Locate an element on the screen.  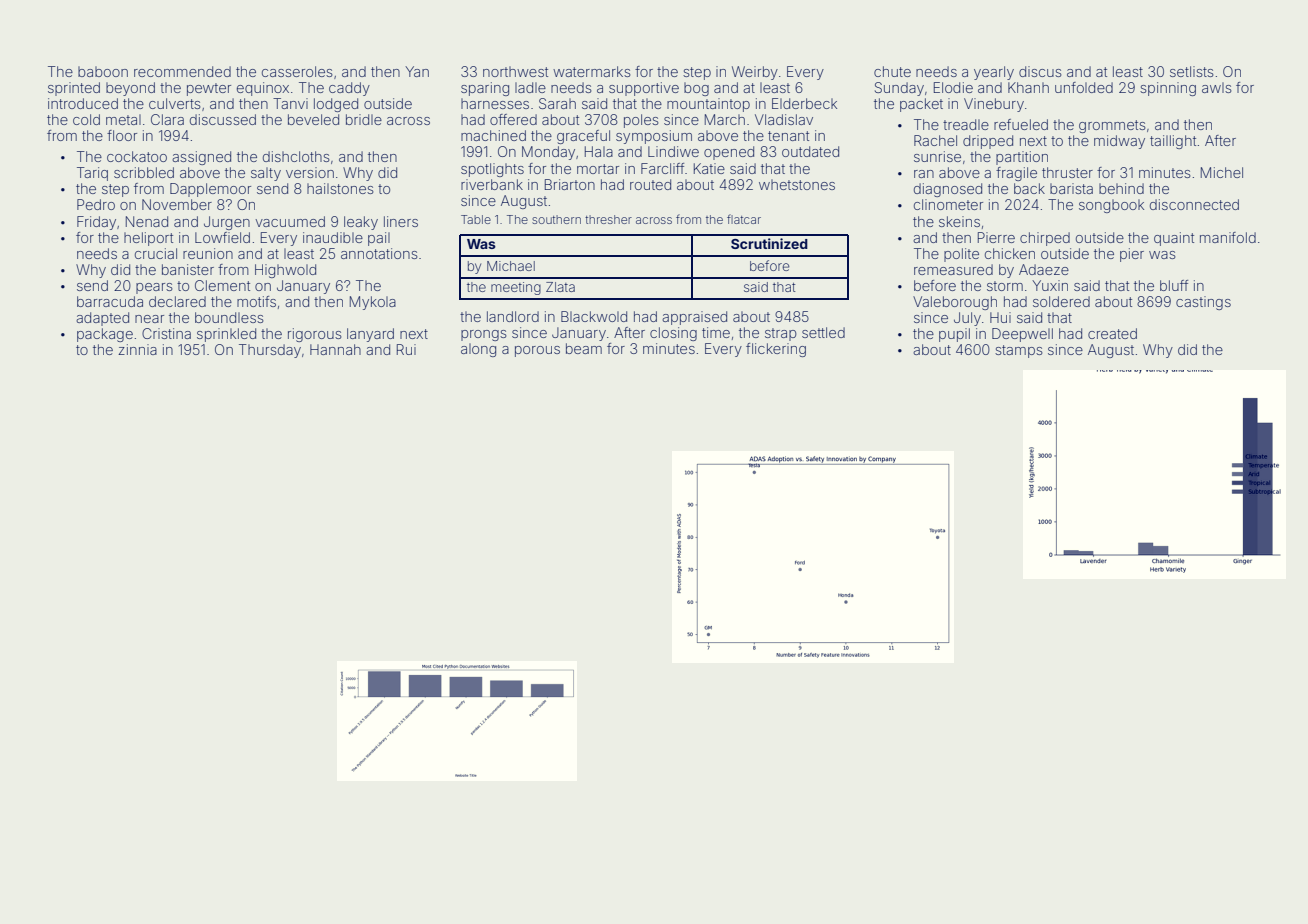
setlists is located at coordinates (1192, 71).
